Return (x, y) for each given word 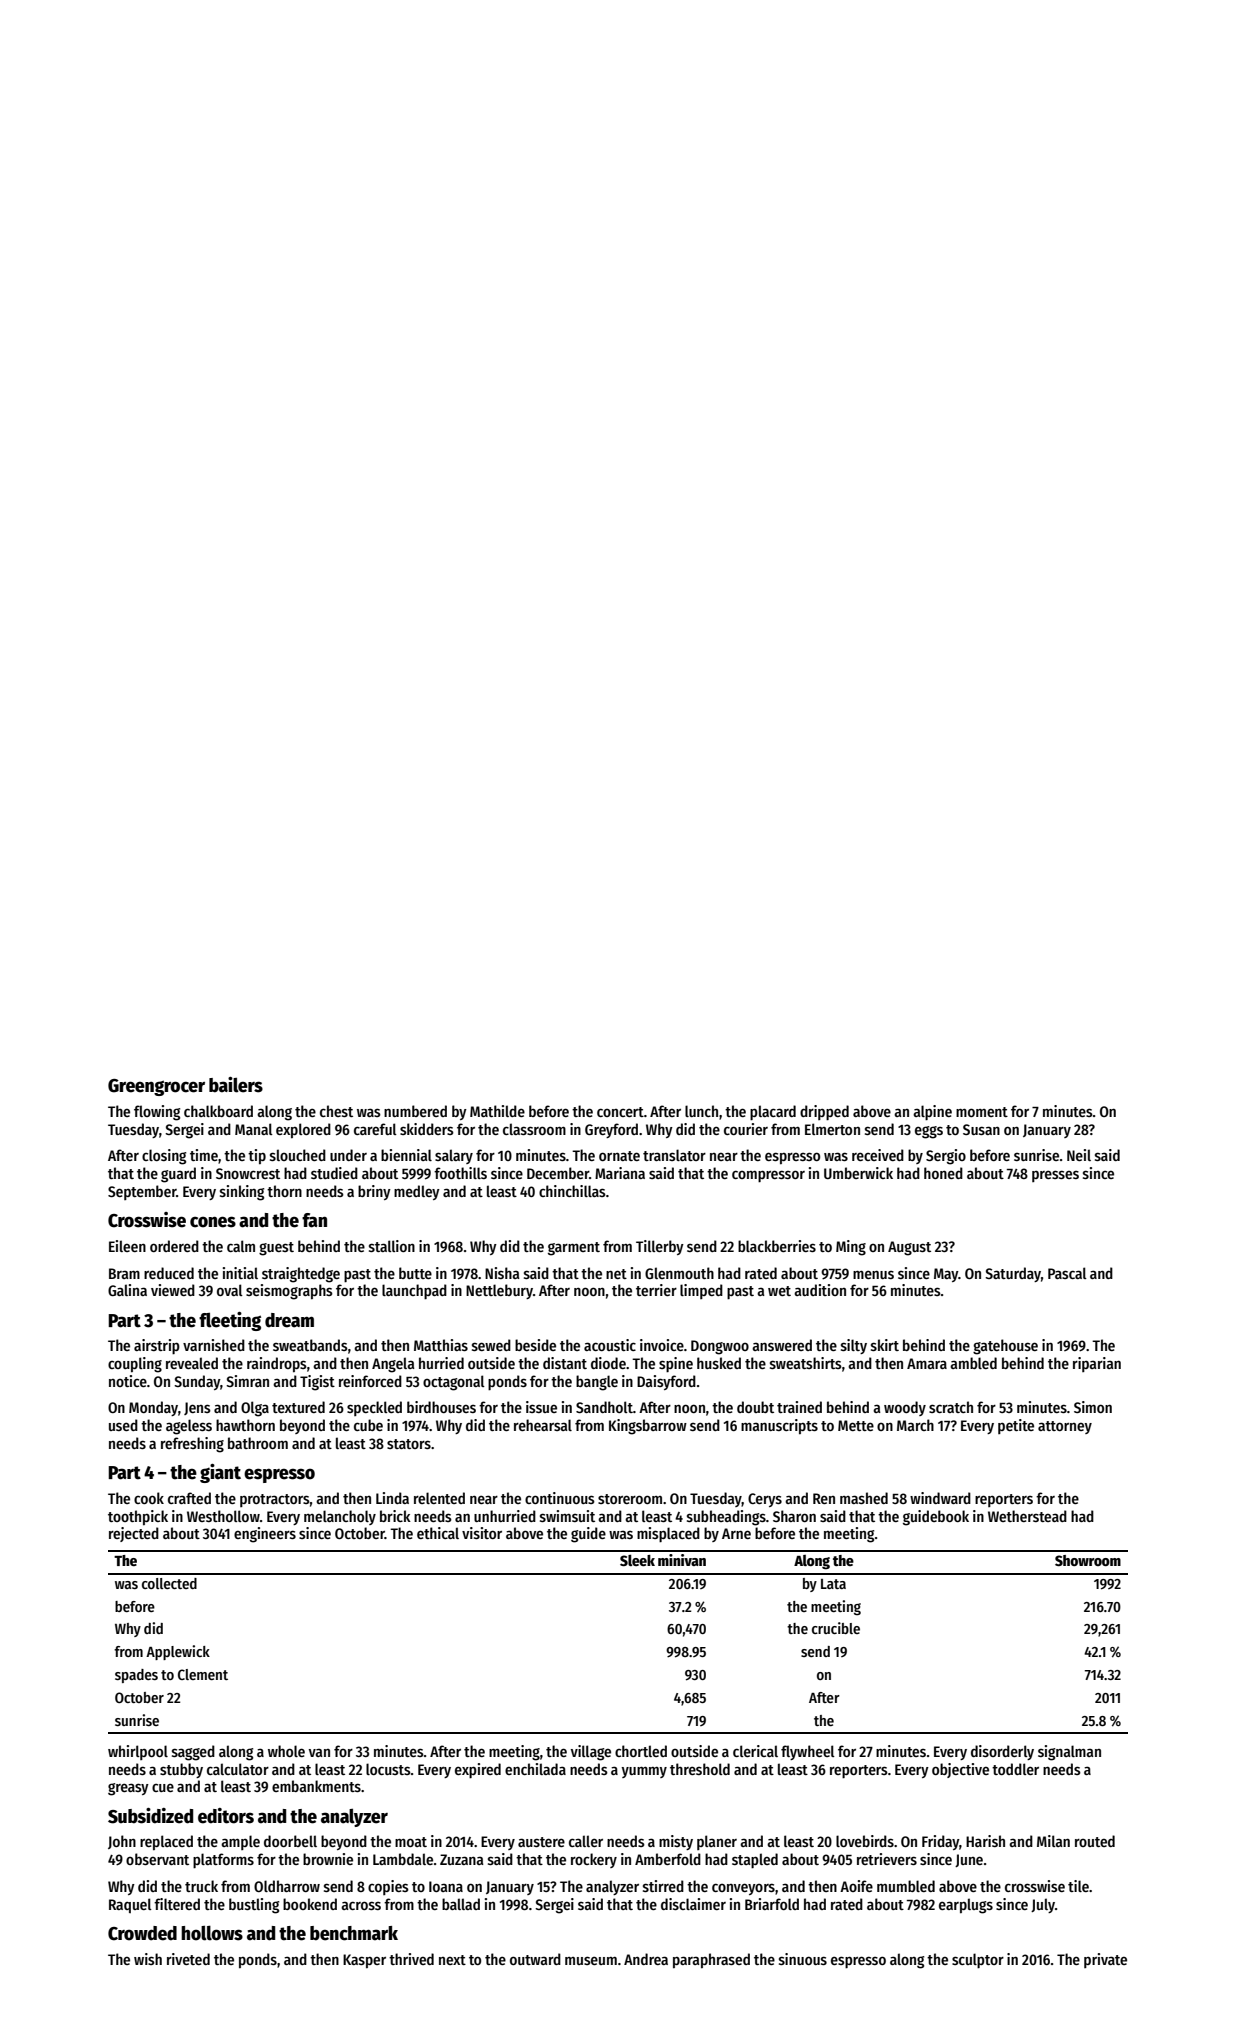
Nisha (502, 1273)
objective (960, 1770)
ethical (438, 1533)
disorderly (1002, 1752)
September (142, 1192)
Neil (1079, 1155)
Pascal (1067, 1273)
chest (336, 1111)
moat (411, 1842)
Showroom (1088, 1560)
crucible (836, 1628)
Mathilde (497, 1111)
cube (368, 1425)
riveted (188, 1959)
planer (717, 1842)
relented (439, 1498)
